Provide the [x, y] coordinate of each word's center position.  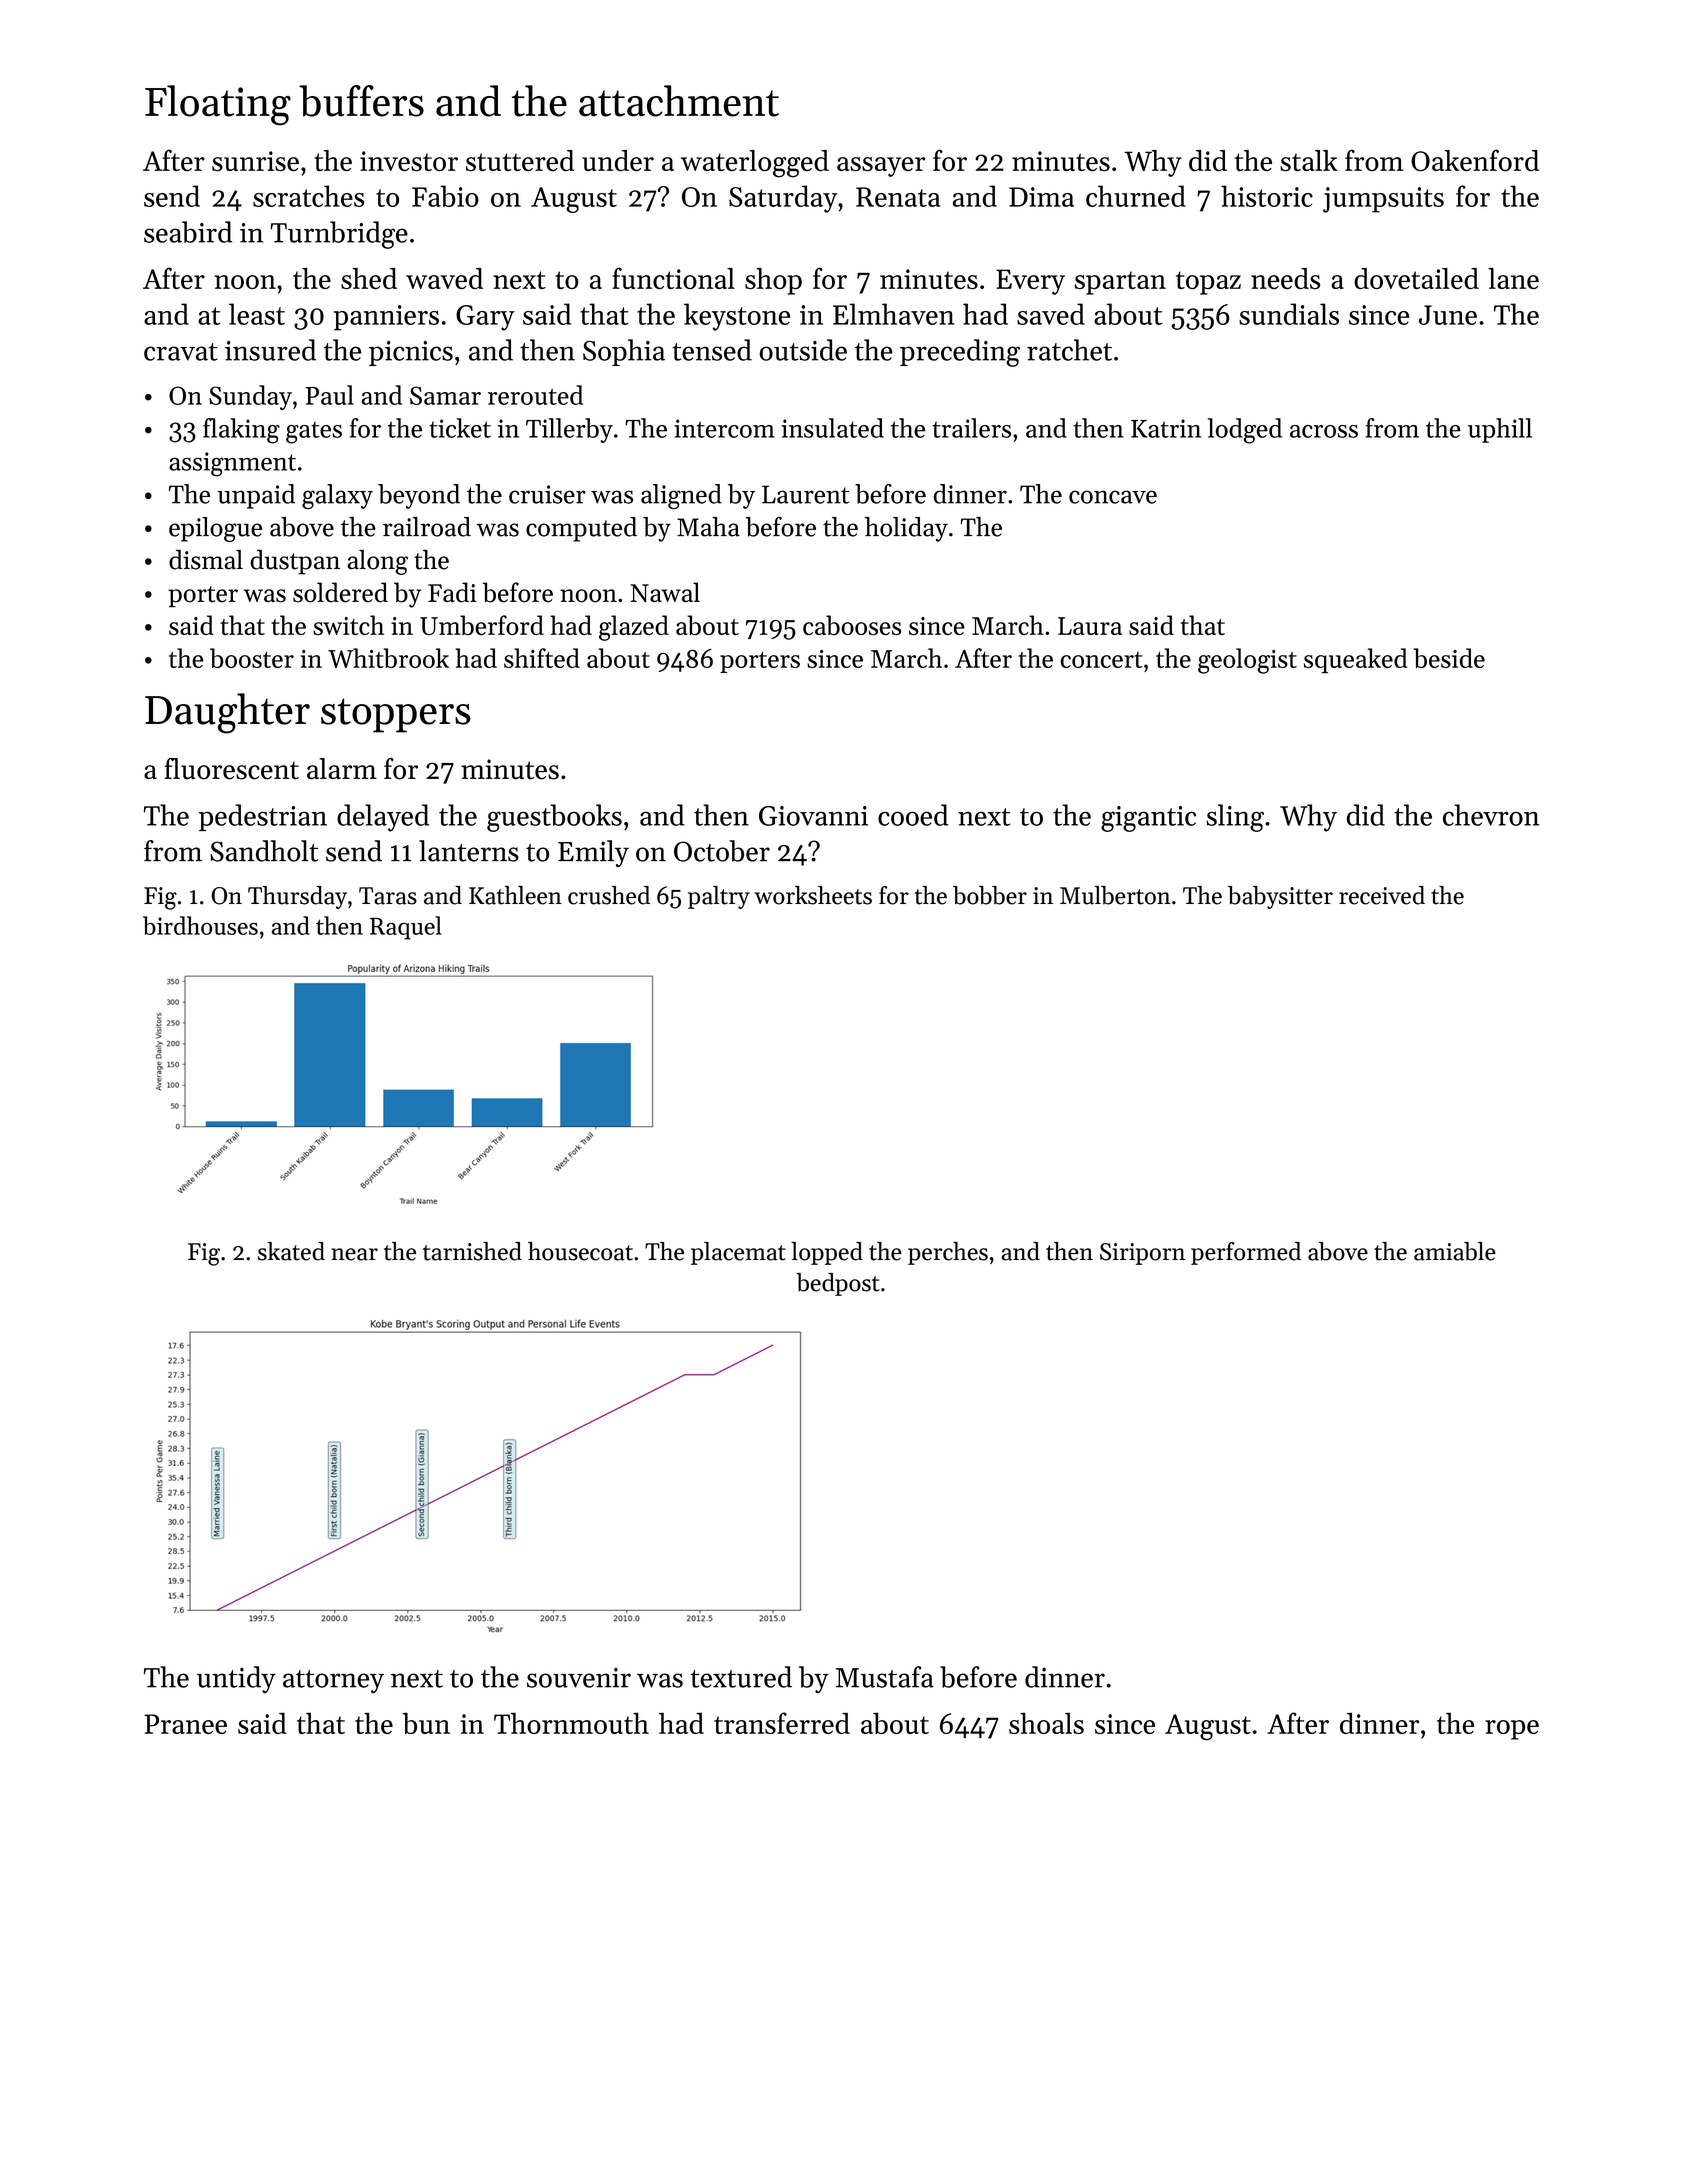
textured [741, 1677]
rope [1512, 1730]
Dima [1041, 197]
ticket [460, 428]
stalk [1309, 161]
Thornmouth [571, 1723]
